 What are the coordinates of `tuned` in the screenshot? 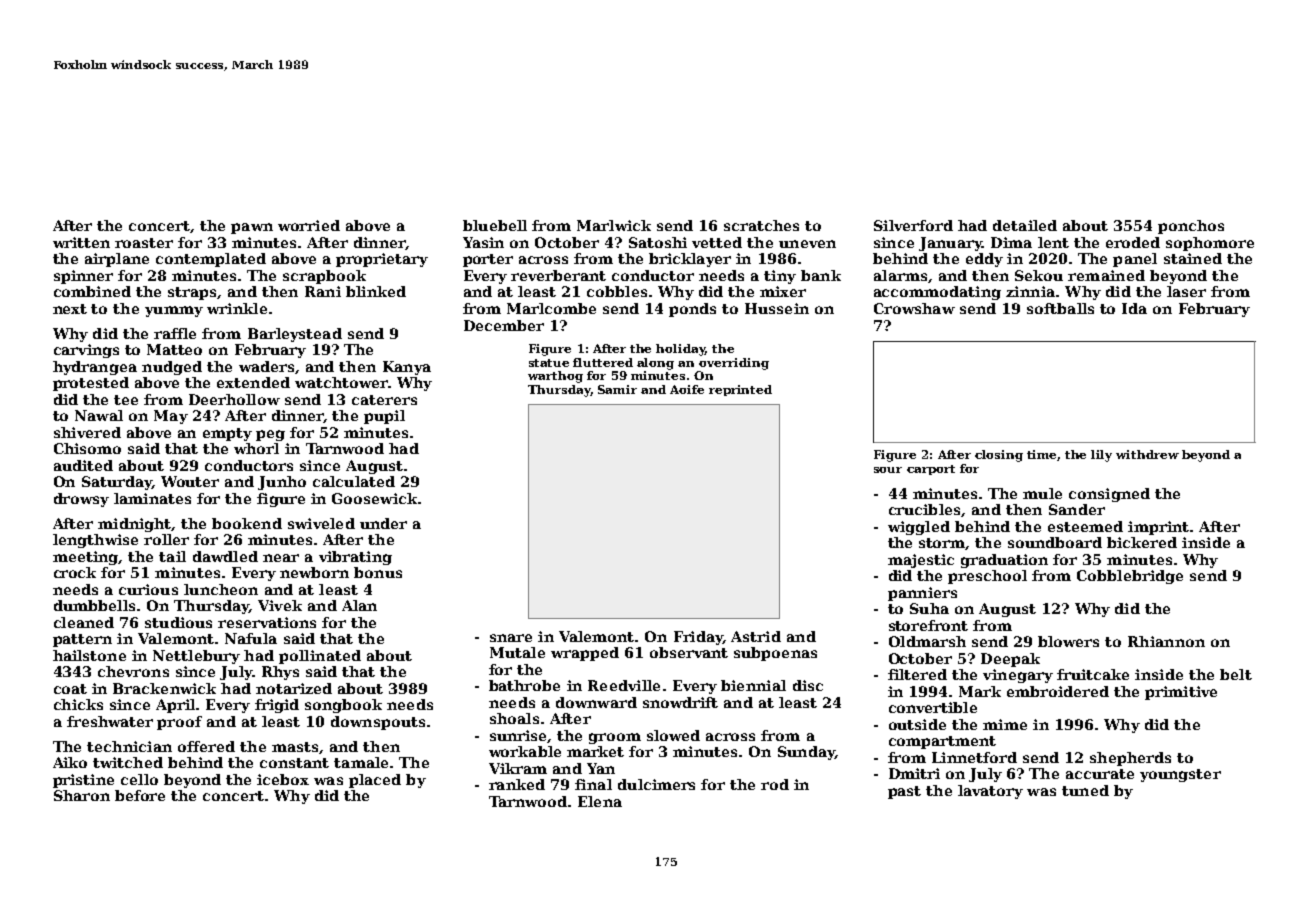 It's located at (1085, 790).
